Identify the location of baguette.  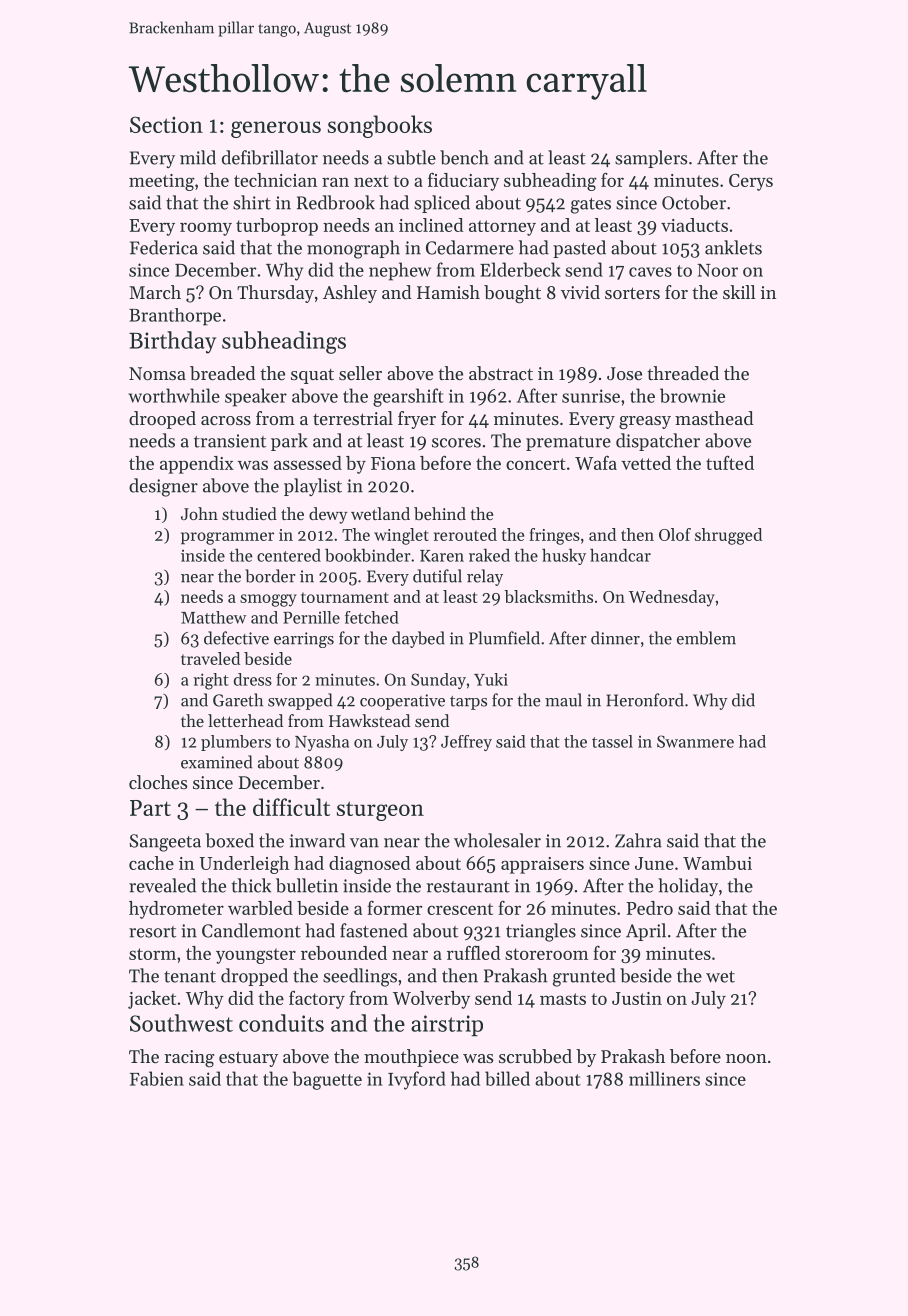
(327, 1080).
